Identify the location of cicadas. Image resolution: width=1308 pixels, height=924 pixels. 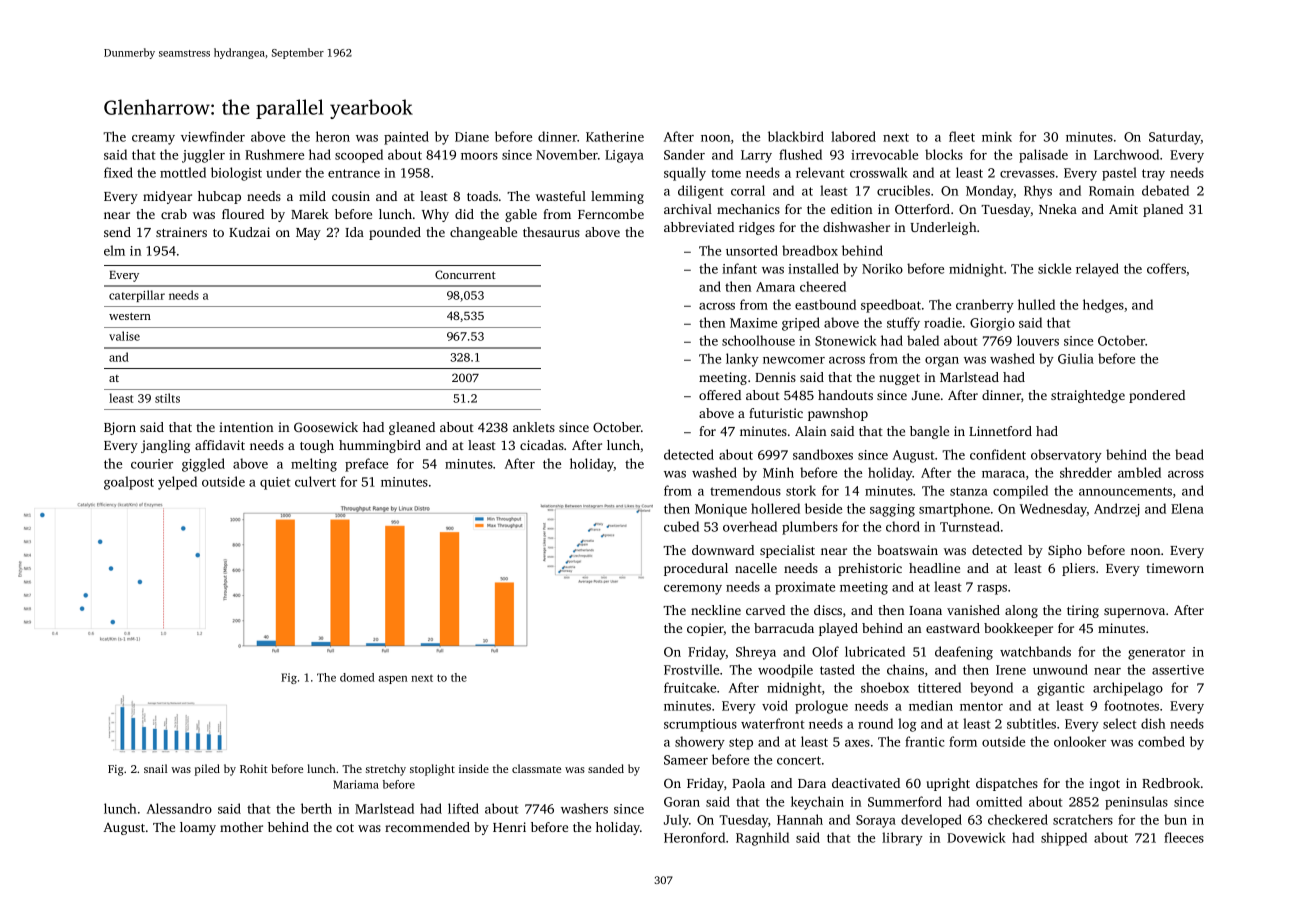
(542, 445).
